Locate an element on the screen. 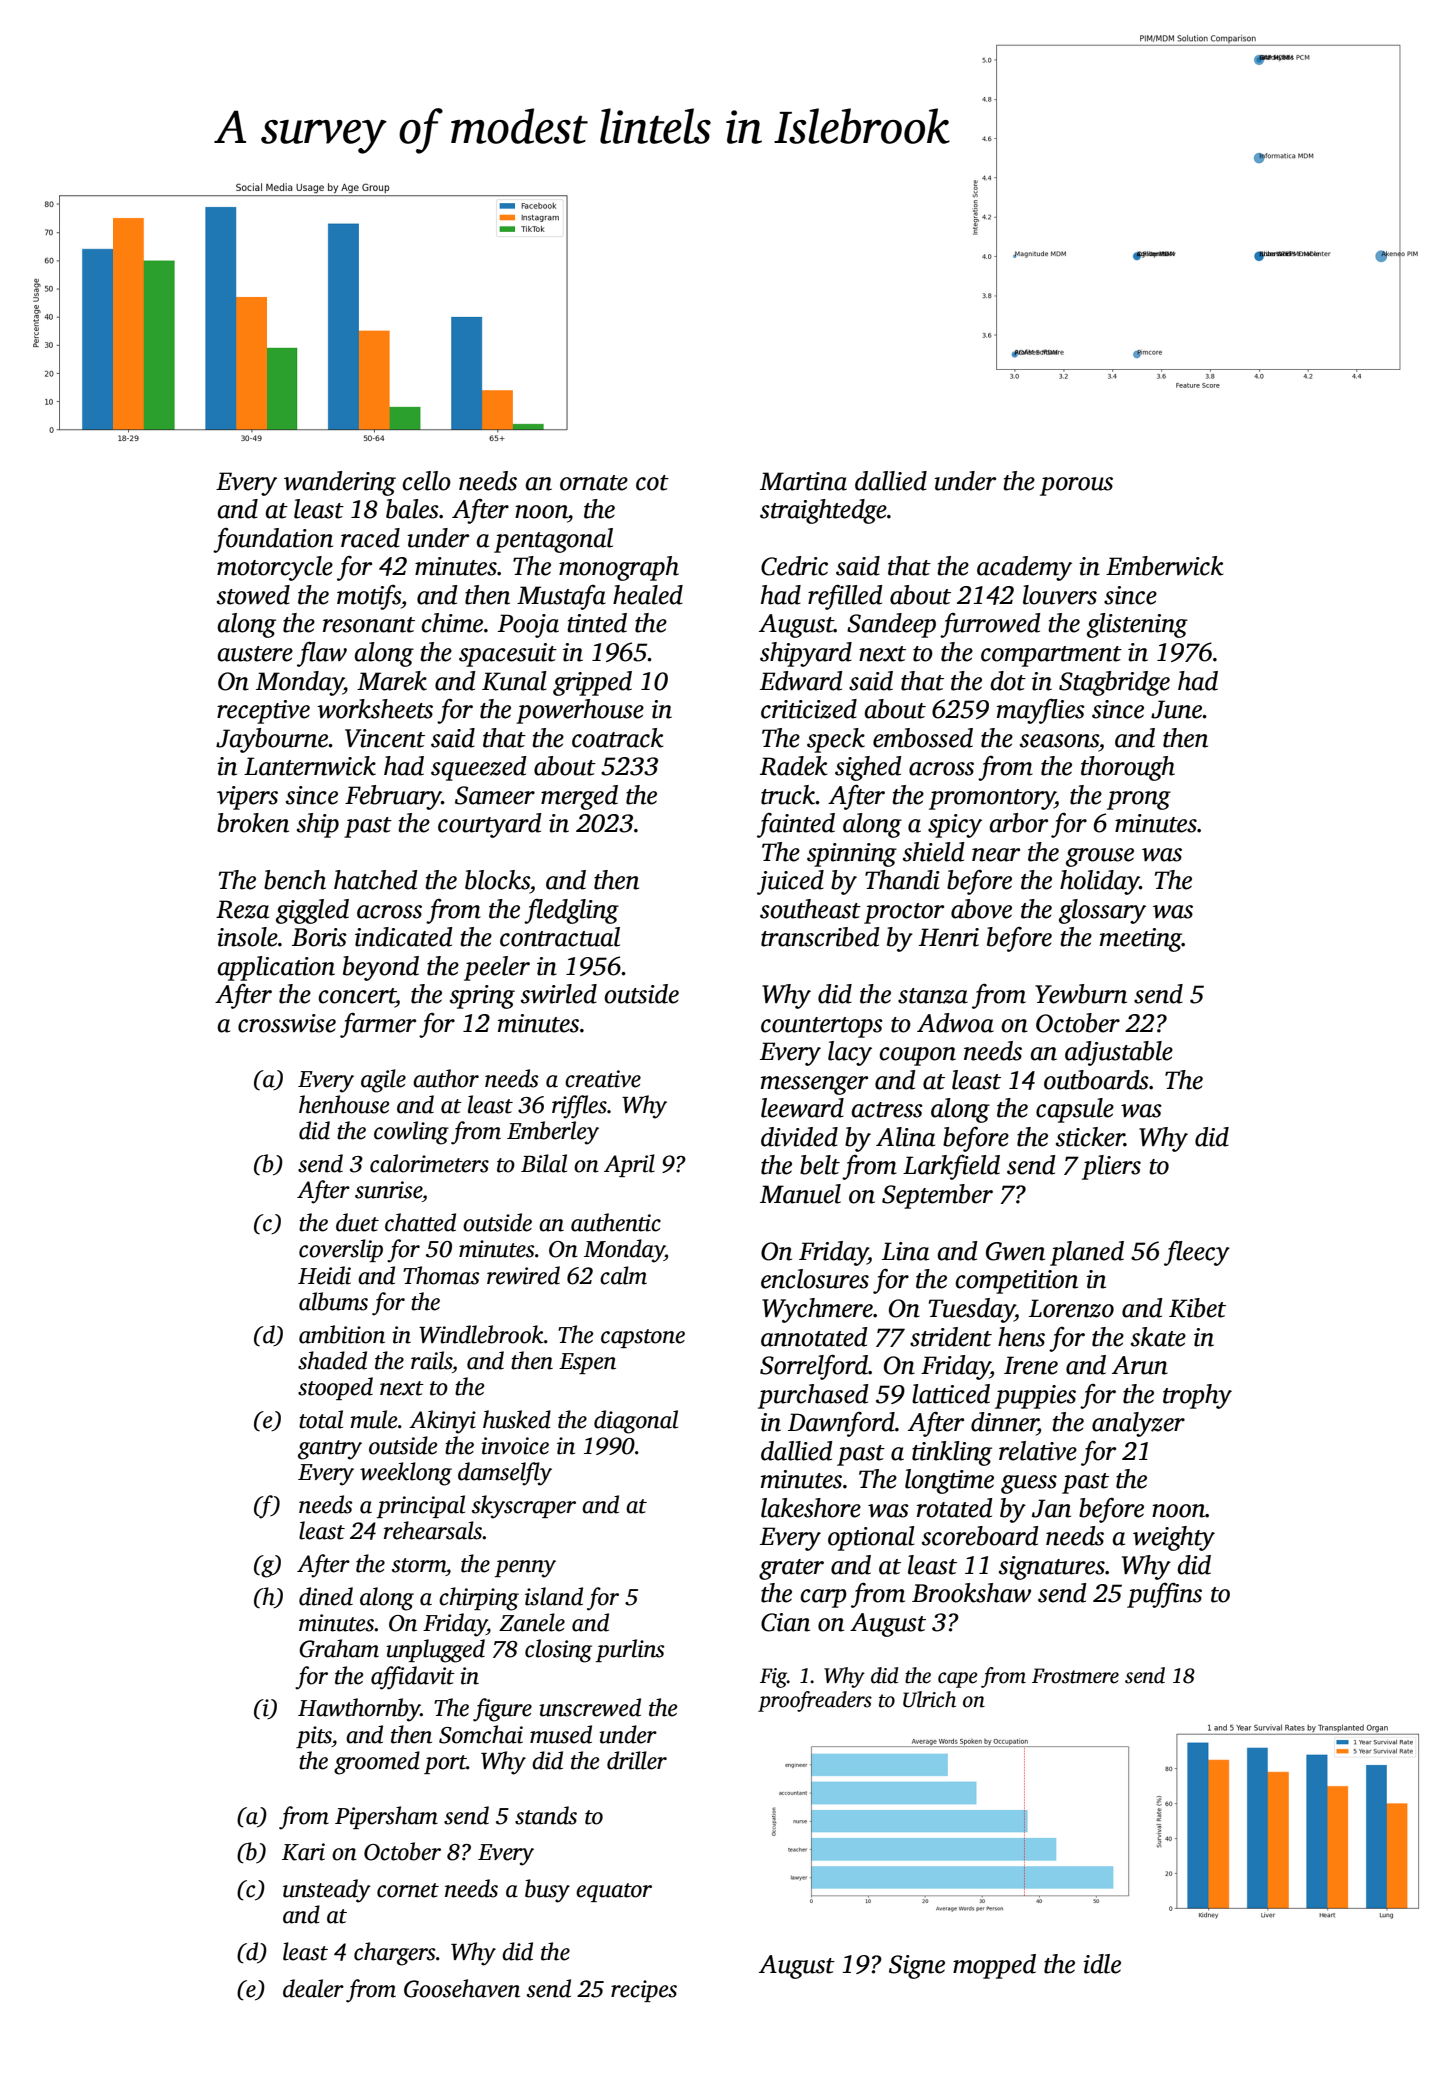  enclosures is located at coordinates (815, 1279).
